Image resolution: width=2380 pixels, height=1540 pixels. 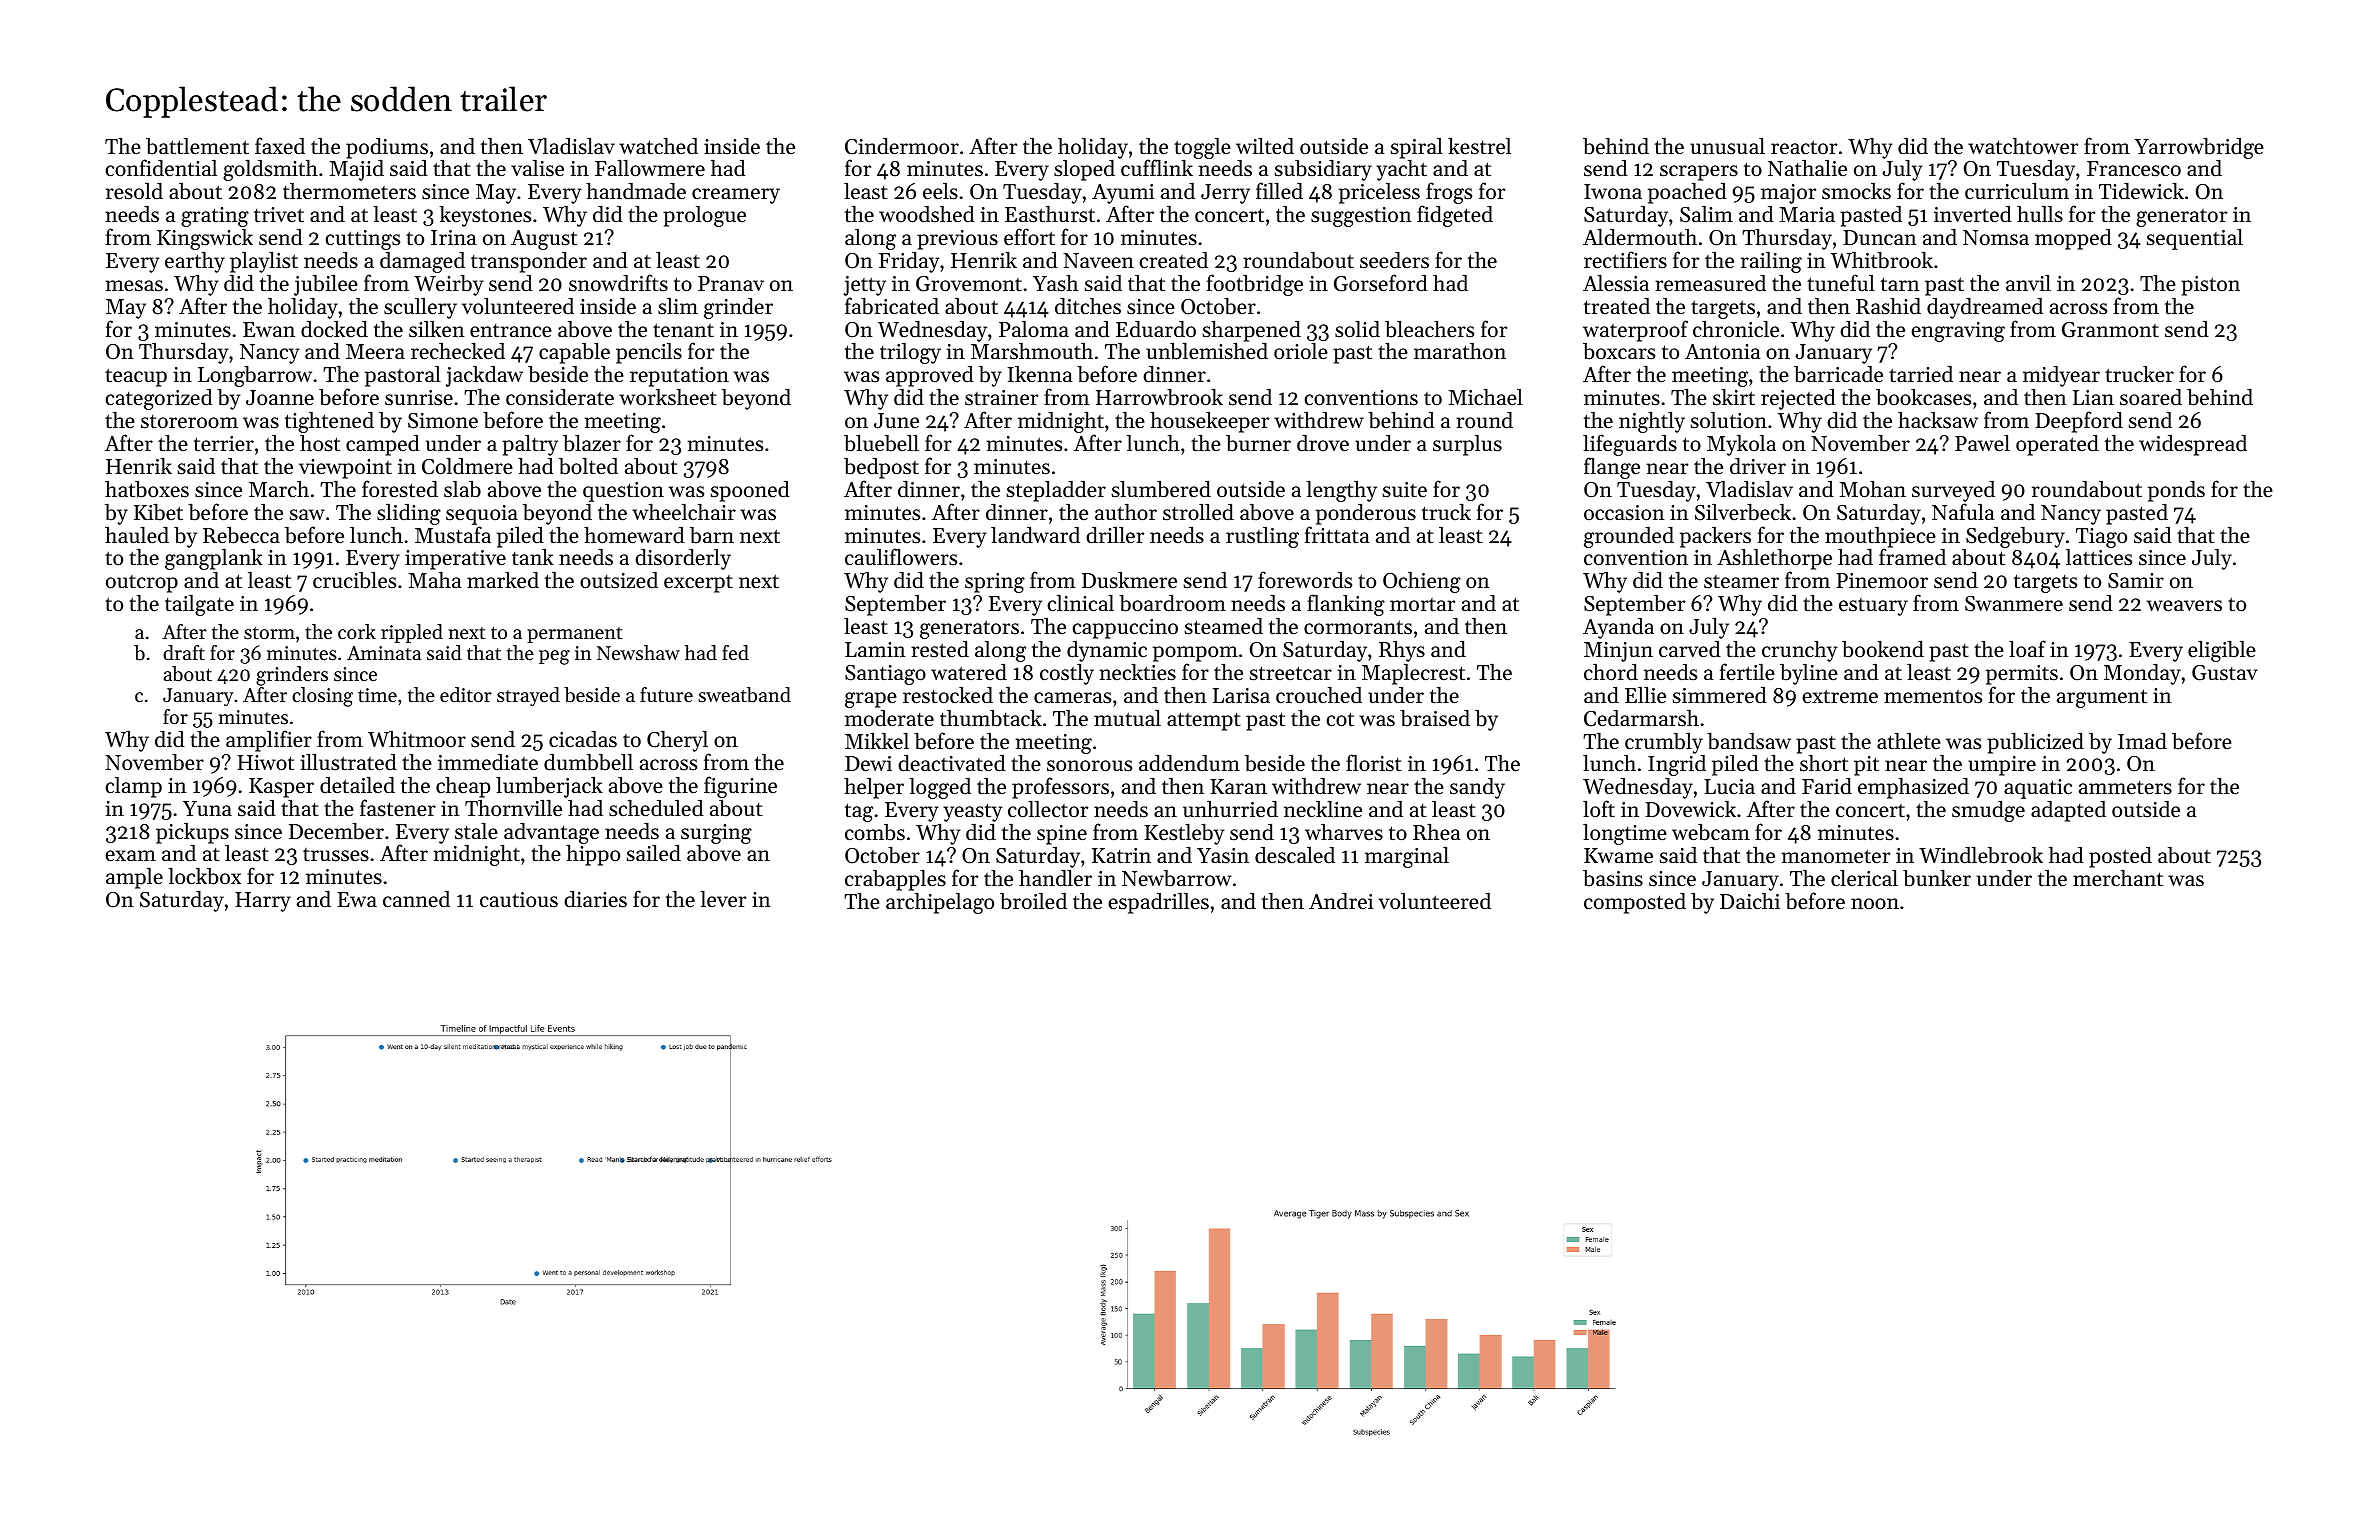 What do you see at coordinates (134, 286) in the screenshot?
I see `mesas` at bounding box center [134, 286].
